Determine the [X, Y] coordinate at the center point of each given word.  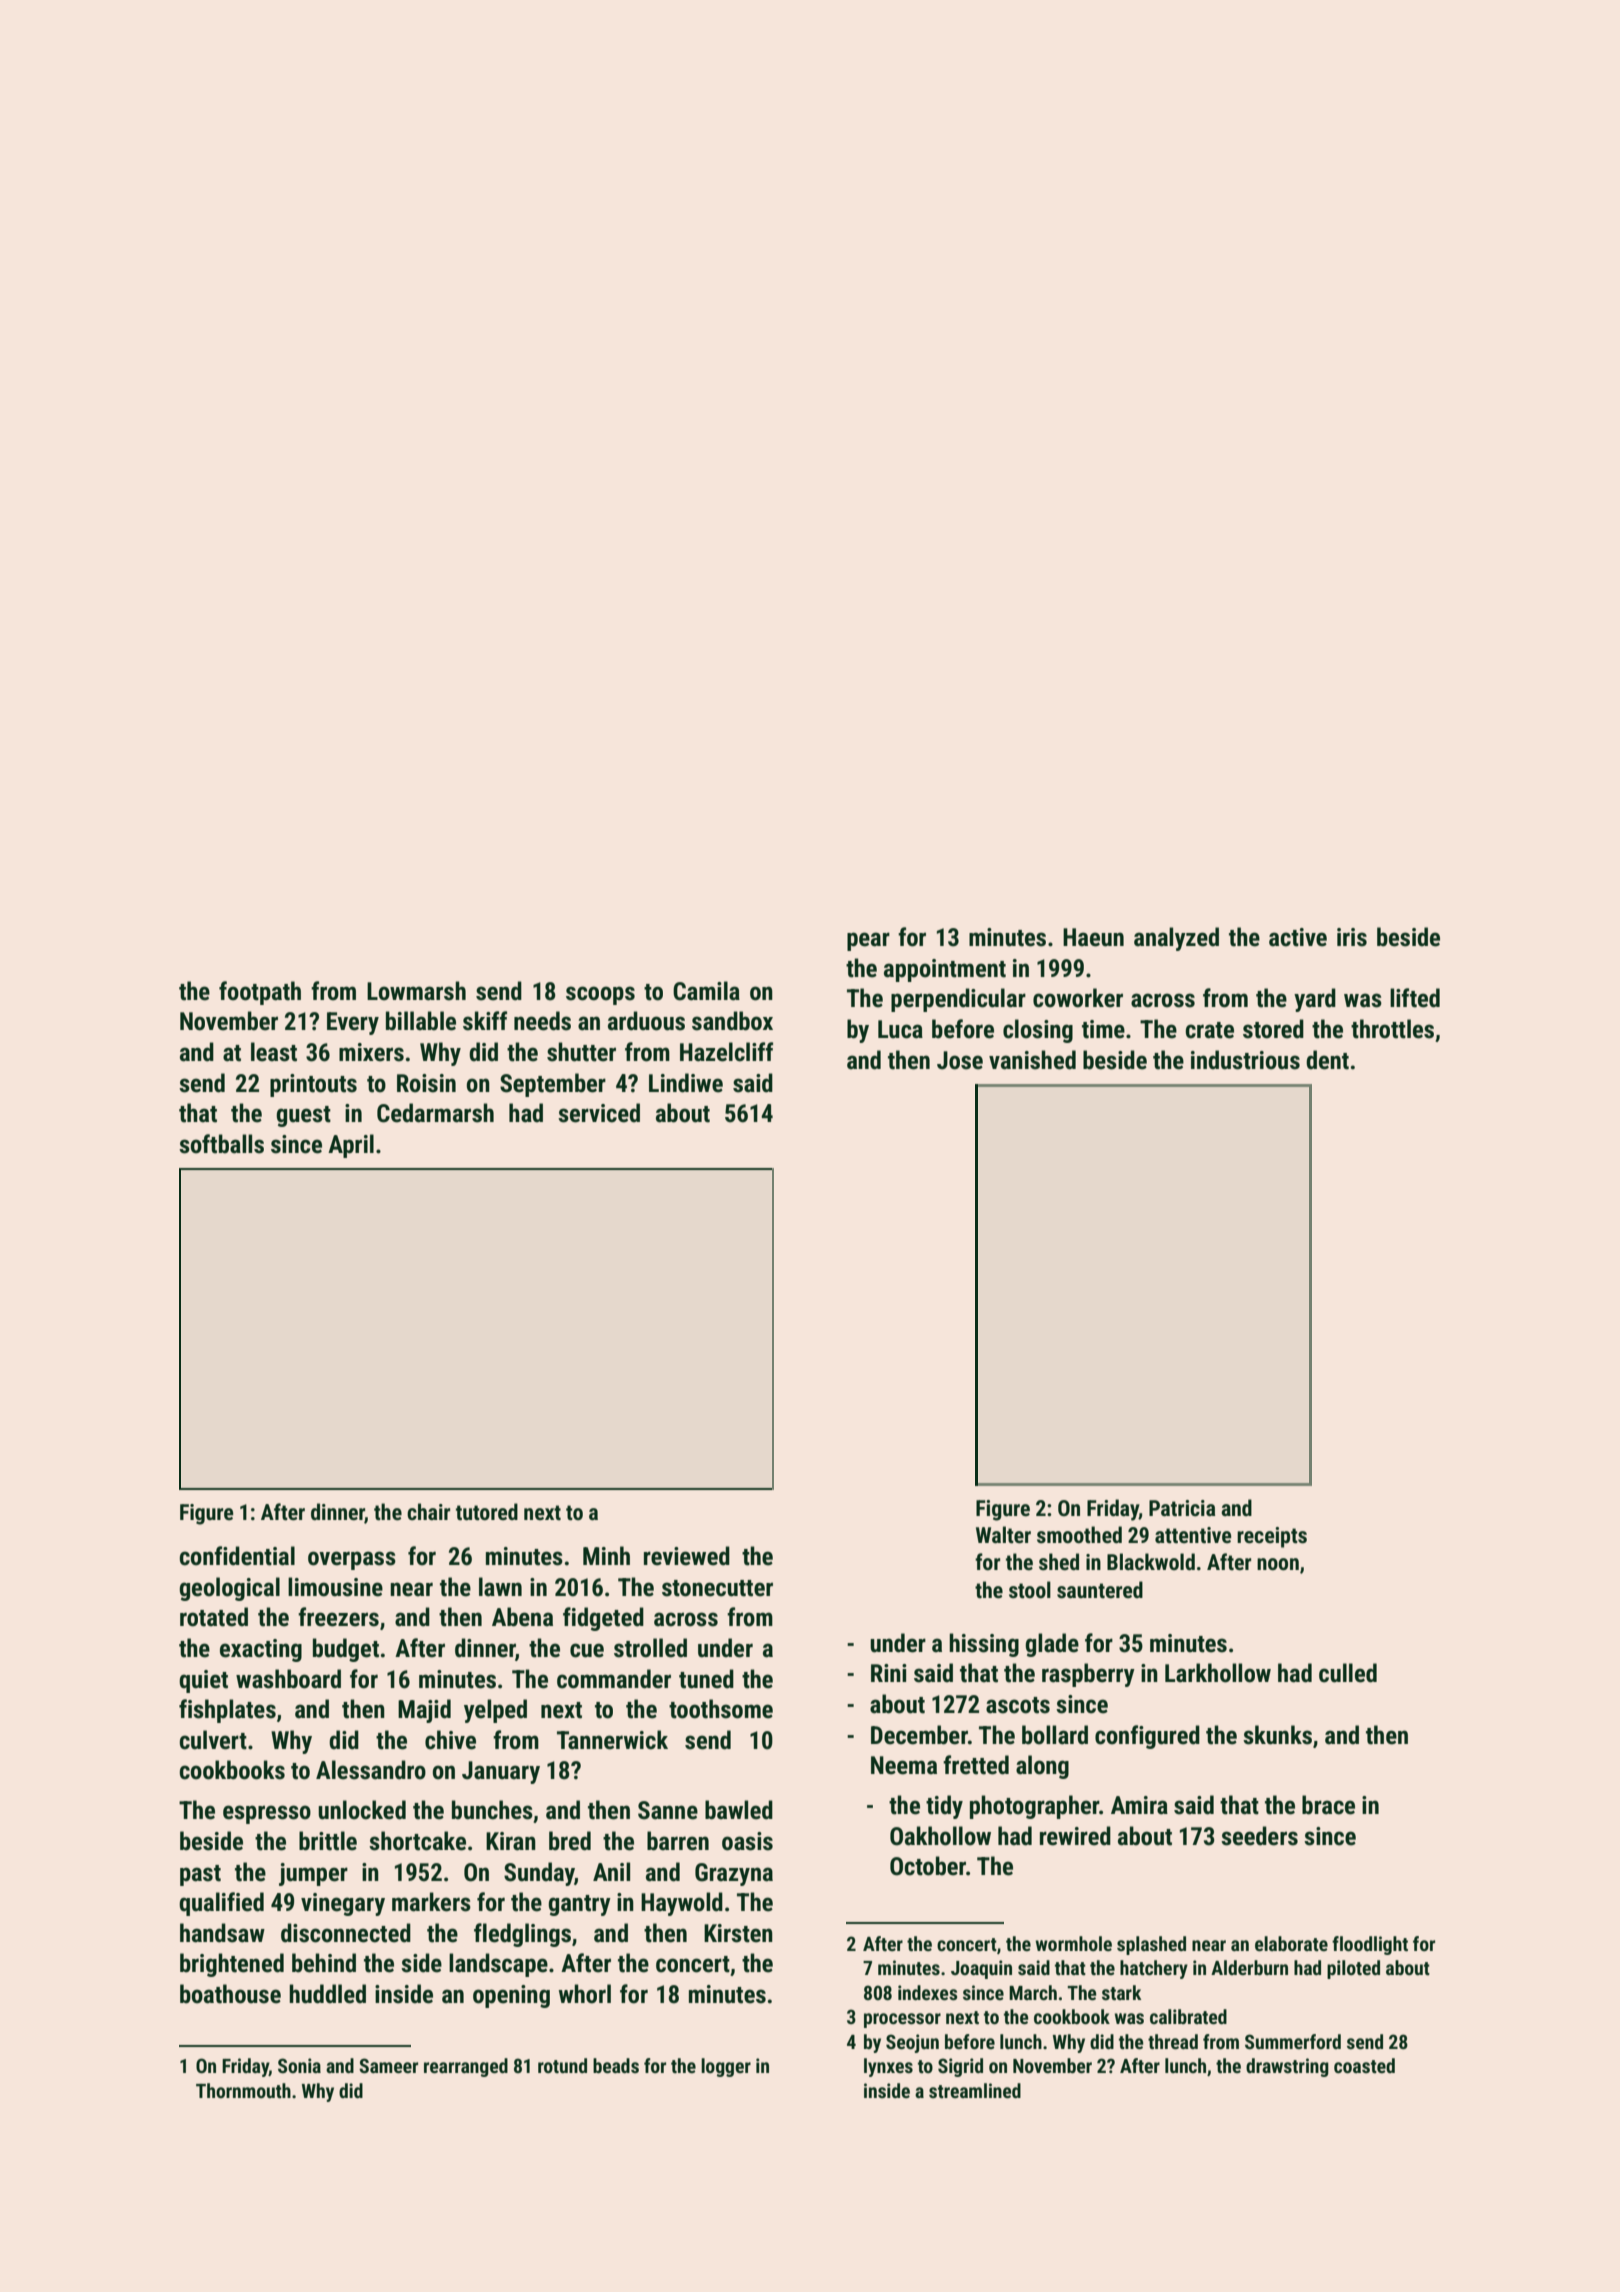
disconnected [346, 1933]
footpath [260, 993]
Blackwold [1151, 1561]
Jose [960, 1060]
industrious [1245, 1060]
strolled [650, 1648]
